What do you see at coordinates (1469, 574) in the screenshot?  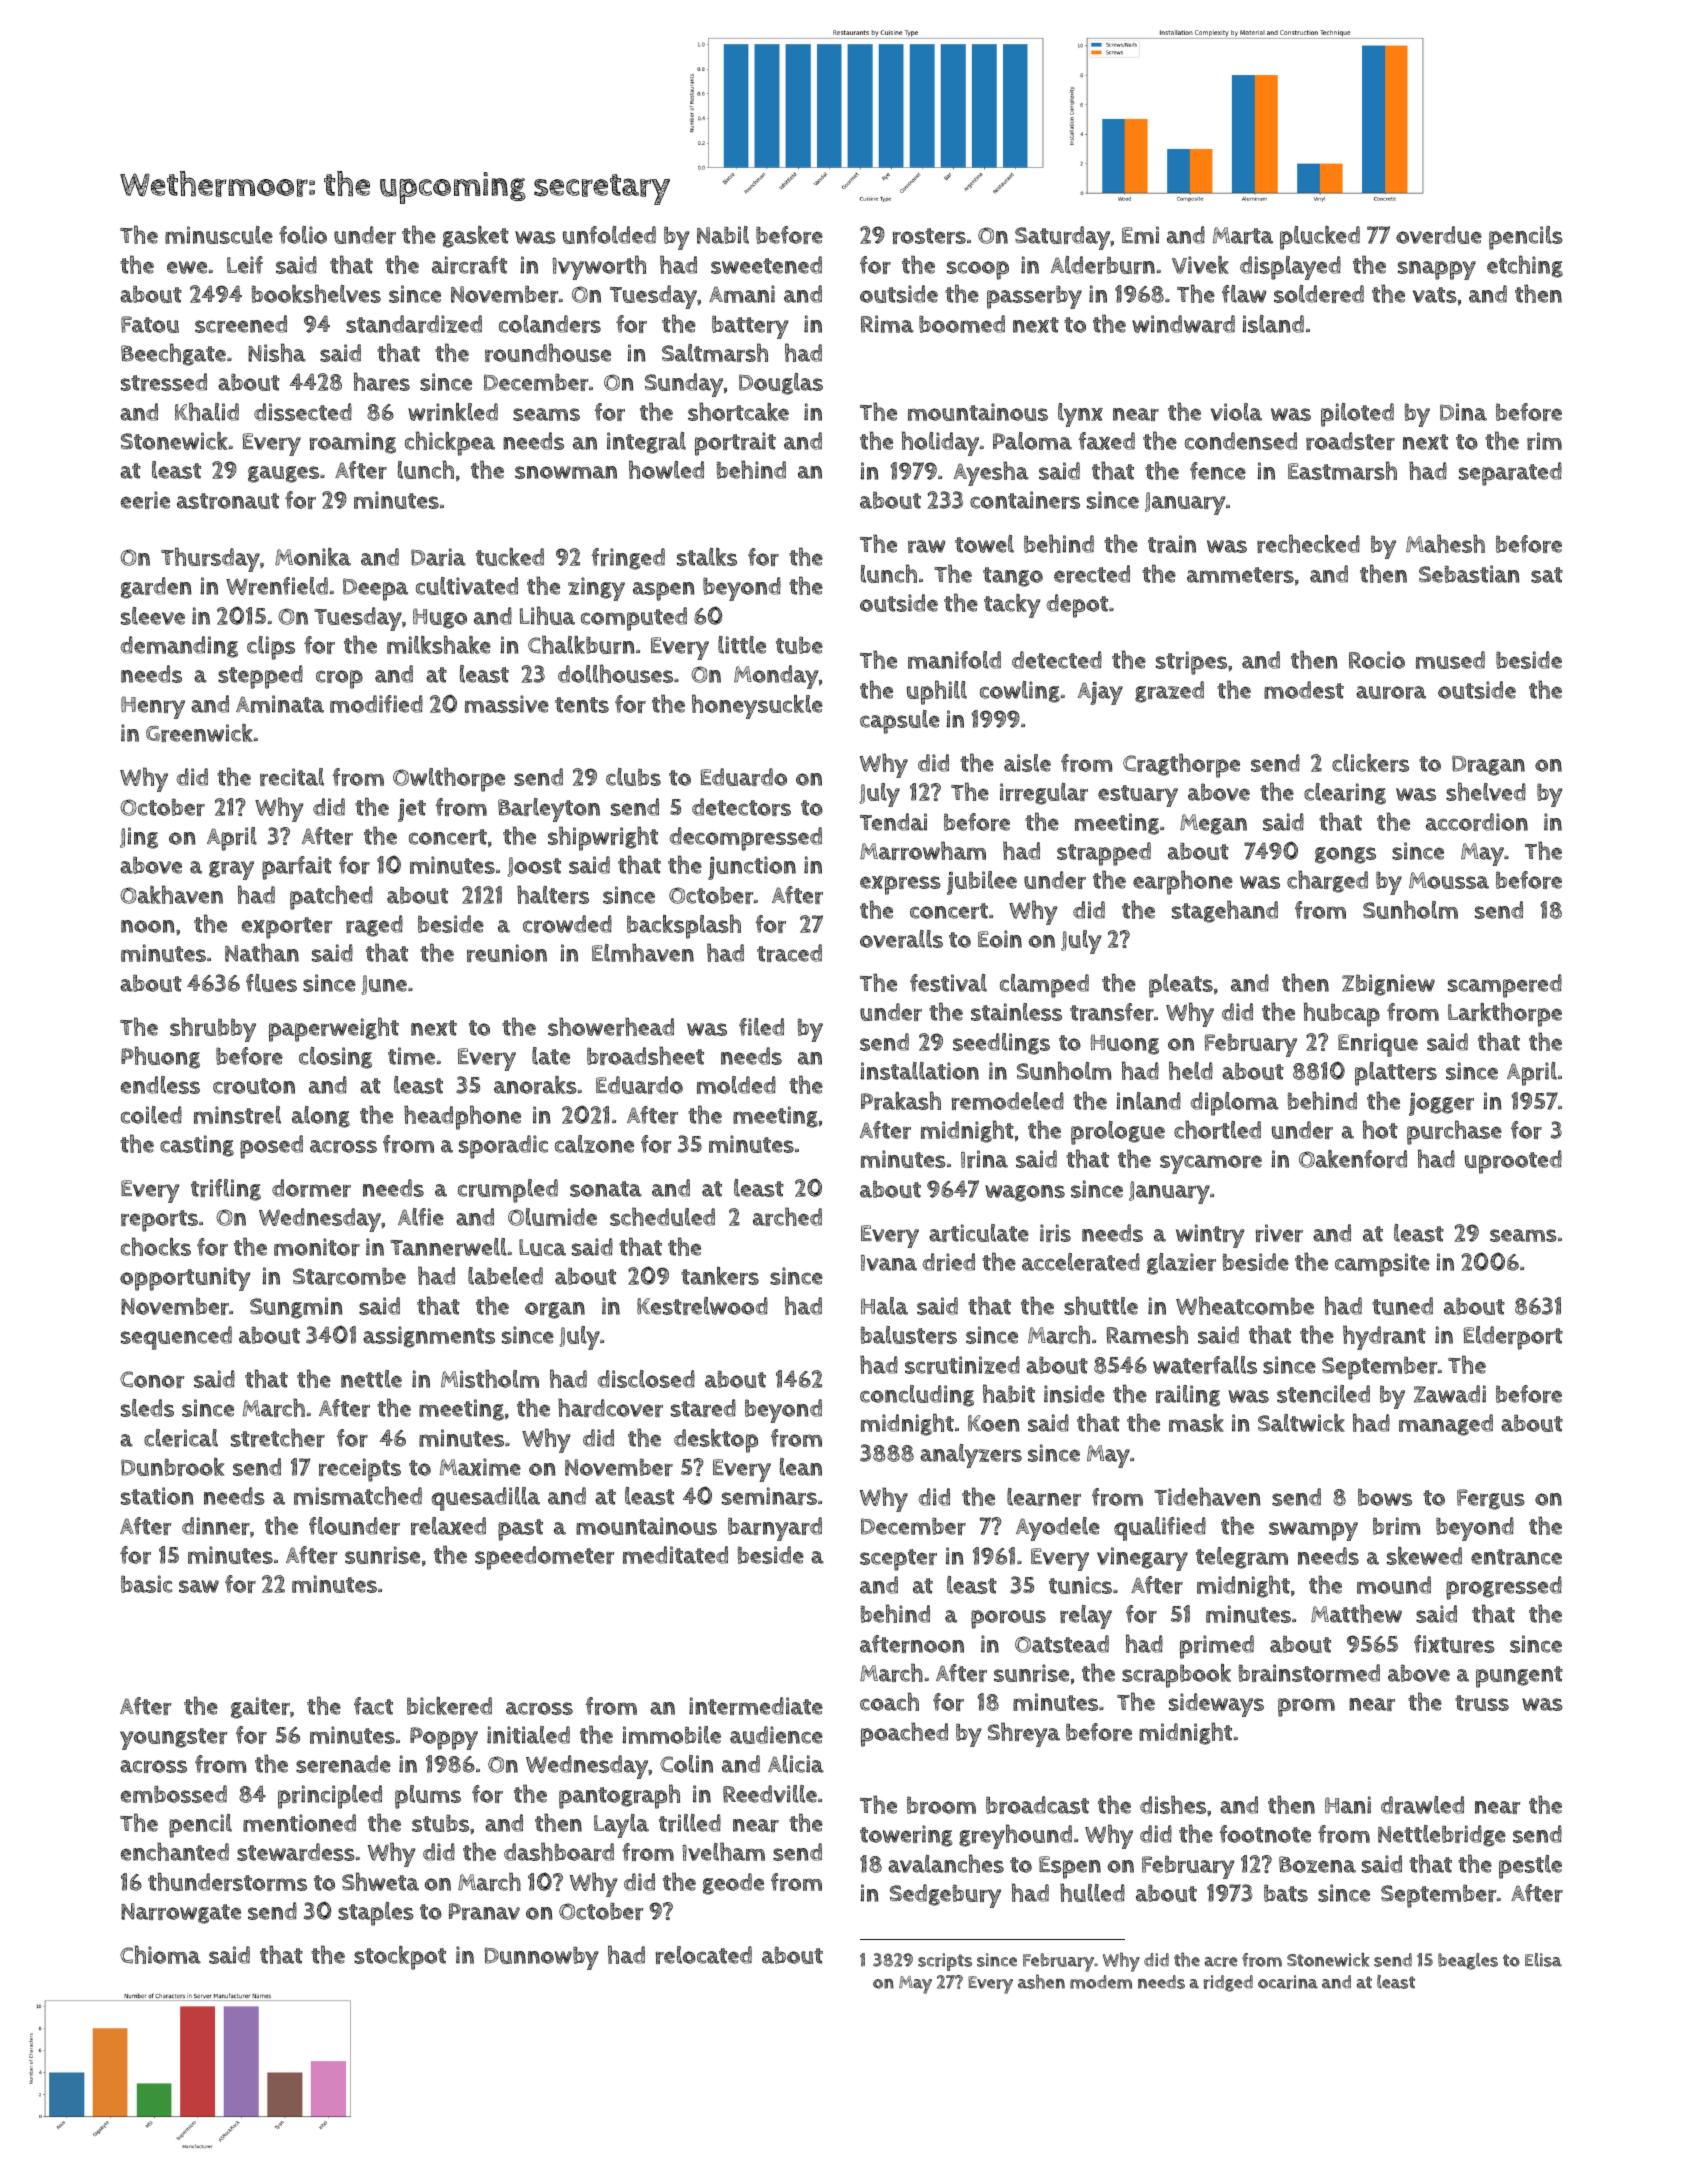 I see `Sebastian` at bounding box center [1469, 574].
